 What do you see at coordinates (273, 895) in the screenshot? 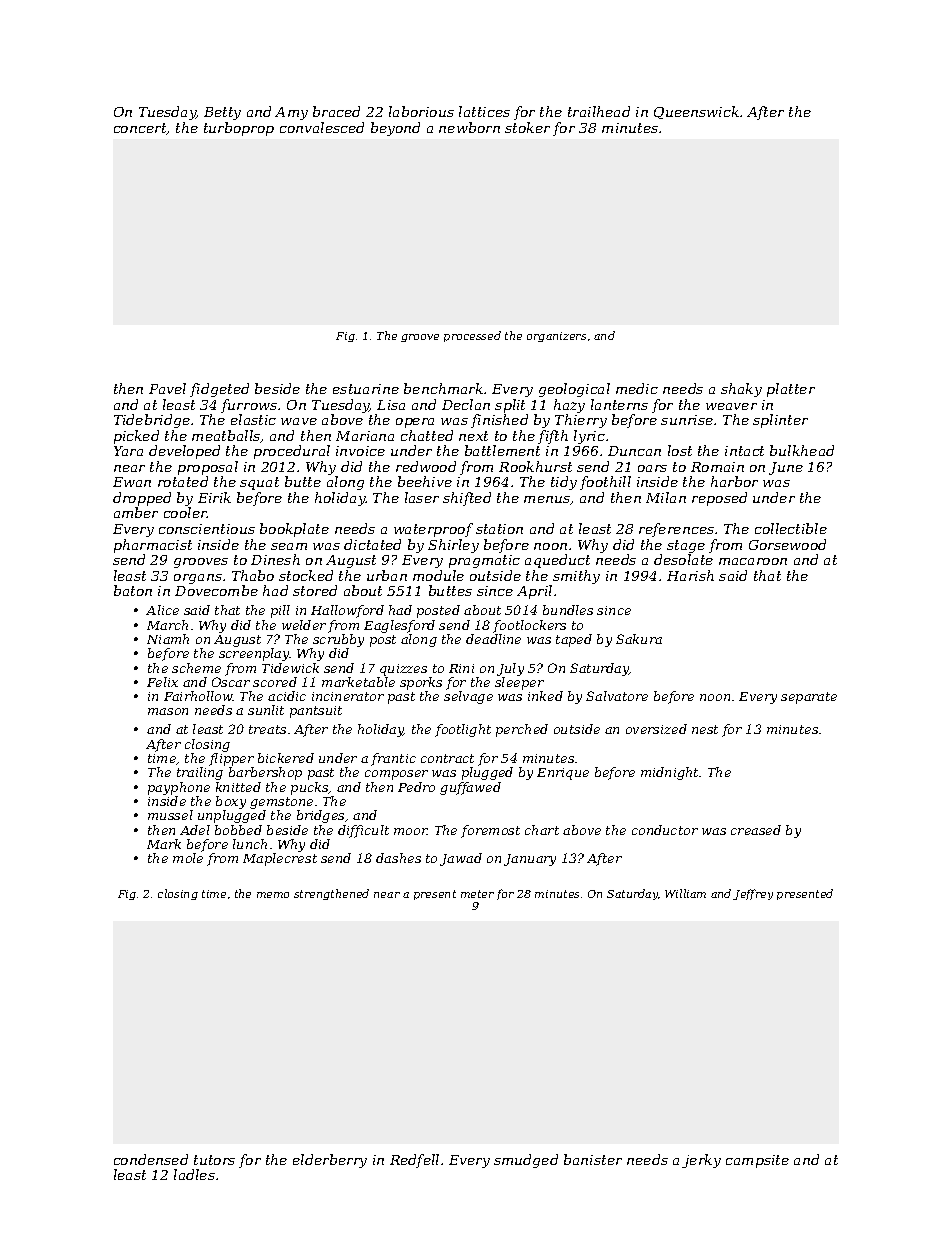
I see `memo` at bounding box center [273, 895].
